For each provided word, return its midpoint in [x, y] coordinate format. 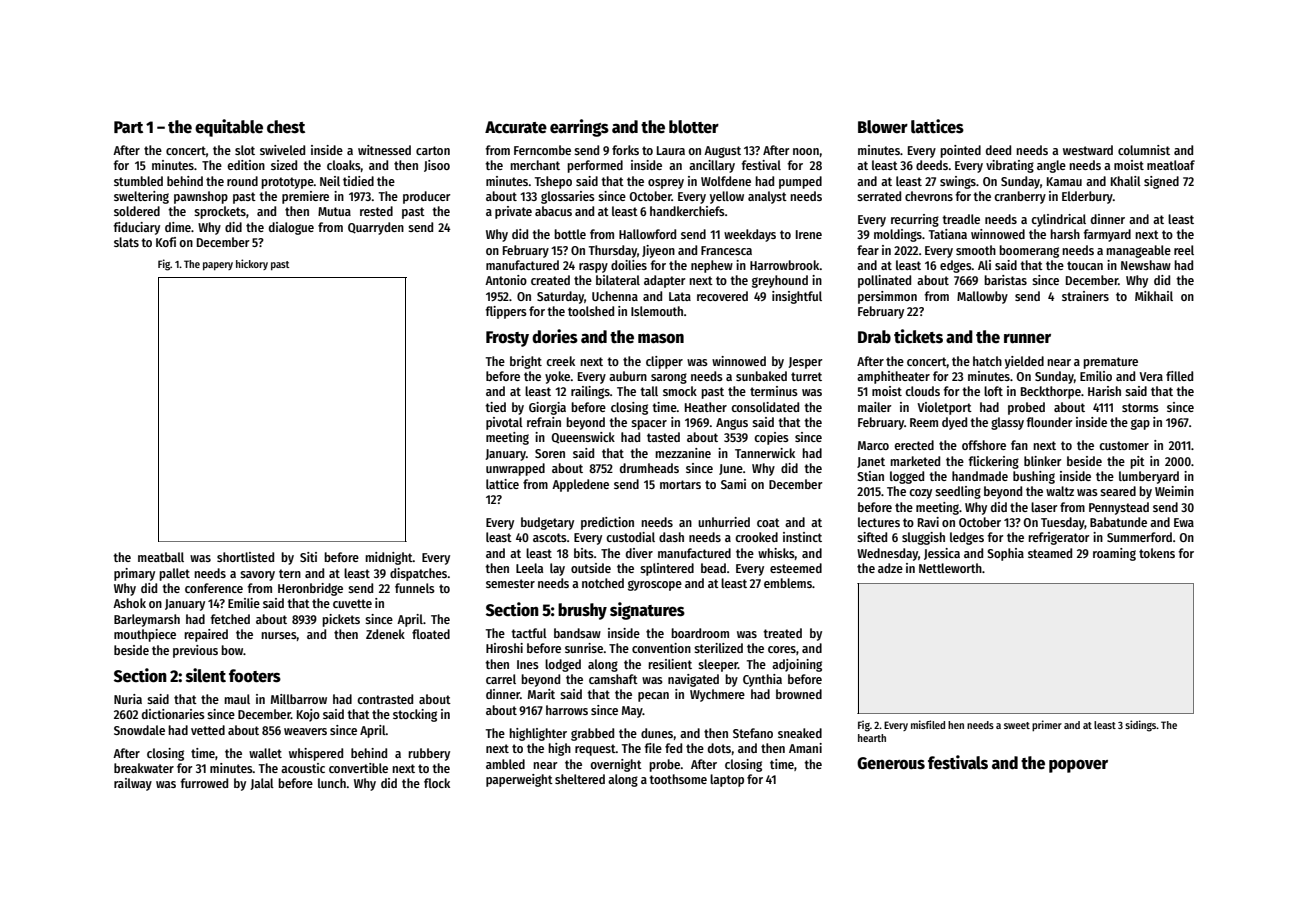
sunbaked [761, 376]
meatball [161, 557]
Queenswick [583, 438]
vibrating [1010, 166]
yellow [727, 197]
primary [134, 574]
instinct [802, 537]
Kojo [308, 715]
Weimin [1174, 491]
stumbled [138, 181]
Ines [528, 664]
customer [1124, 445]
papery [218, 266]
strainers [1085, 296]
